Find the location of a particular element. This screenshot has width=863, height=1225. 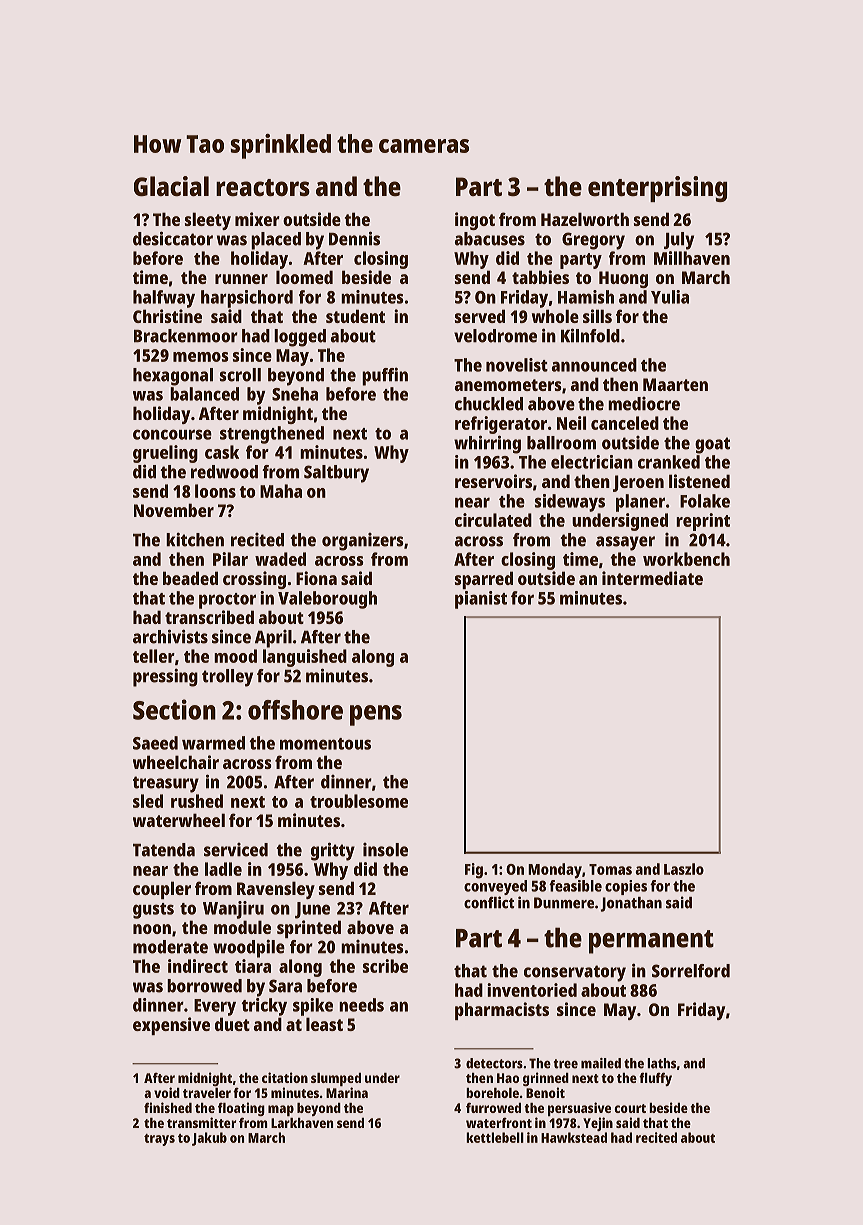

Folake is located at coordinates (705, 501).
